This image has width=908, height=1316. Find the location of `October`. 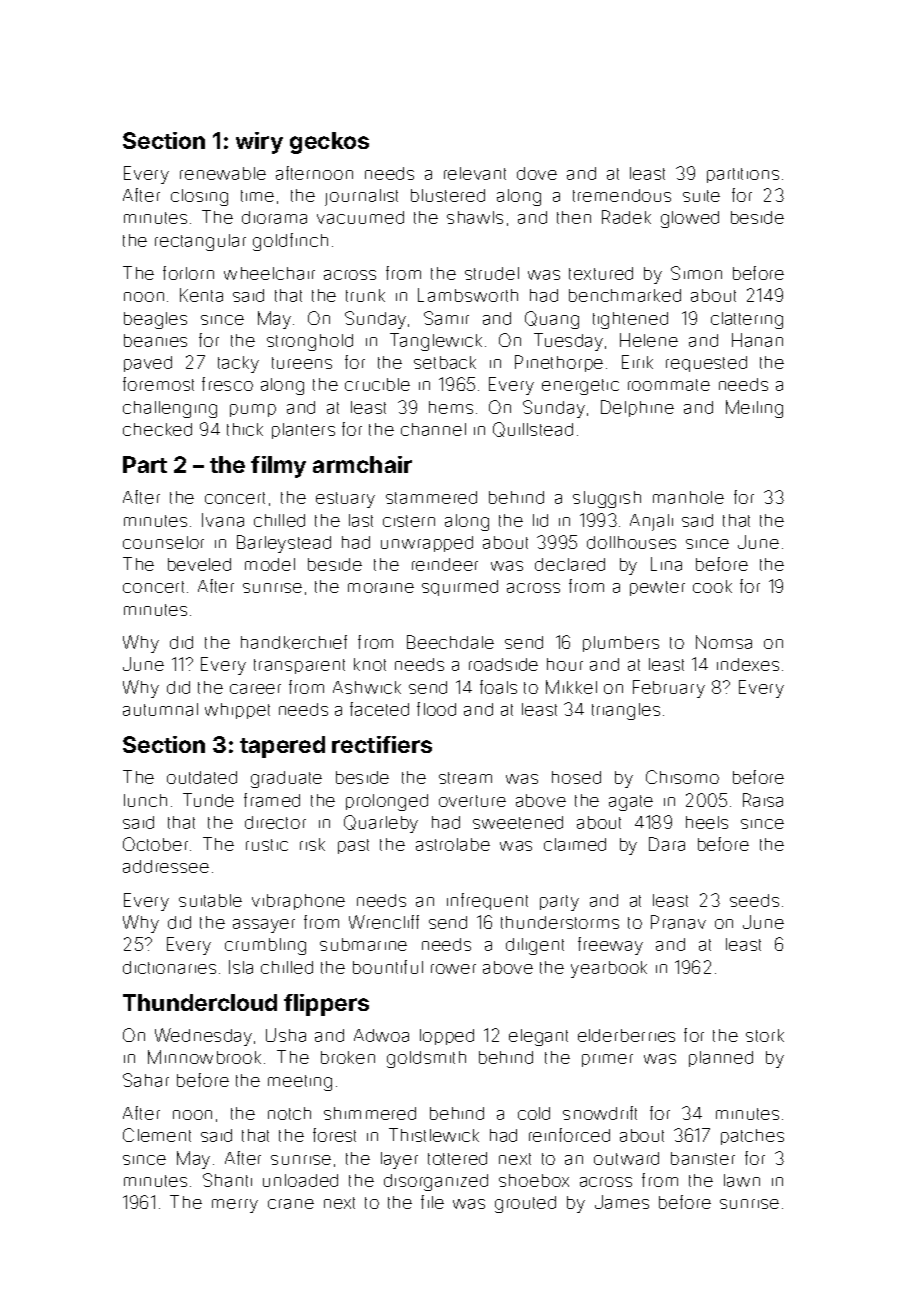

October is located at coordinates (155, 844).
